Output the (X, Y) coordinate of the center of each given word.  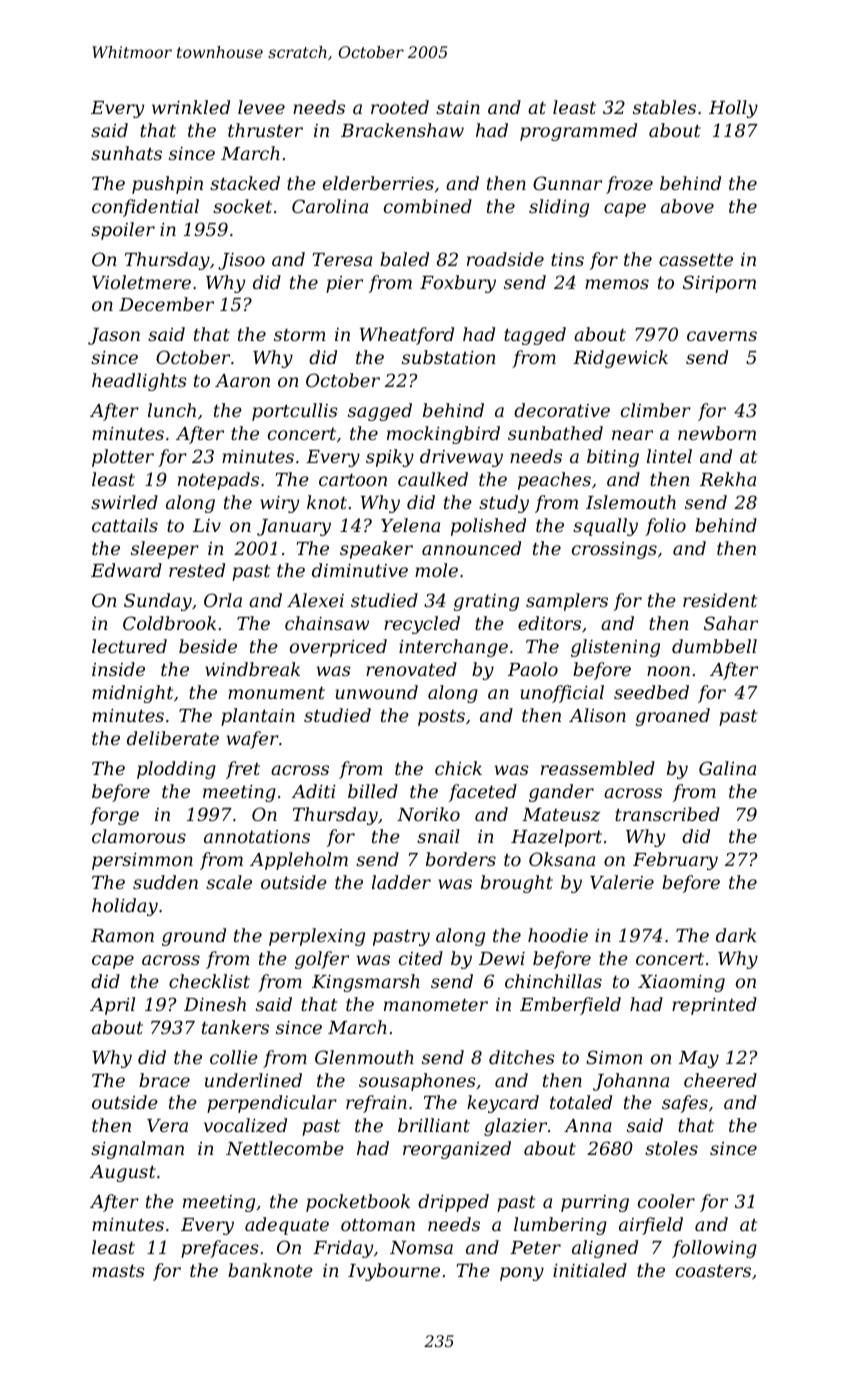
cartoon (353, 479)
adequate (287, 1226)
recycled (422, 625)
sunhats (126, 153)
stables (664, 107)
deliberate (173, 738)
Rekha (728, 479)
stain (458, 107)
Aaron (242, 380)
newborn (717, 433)
